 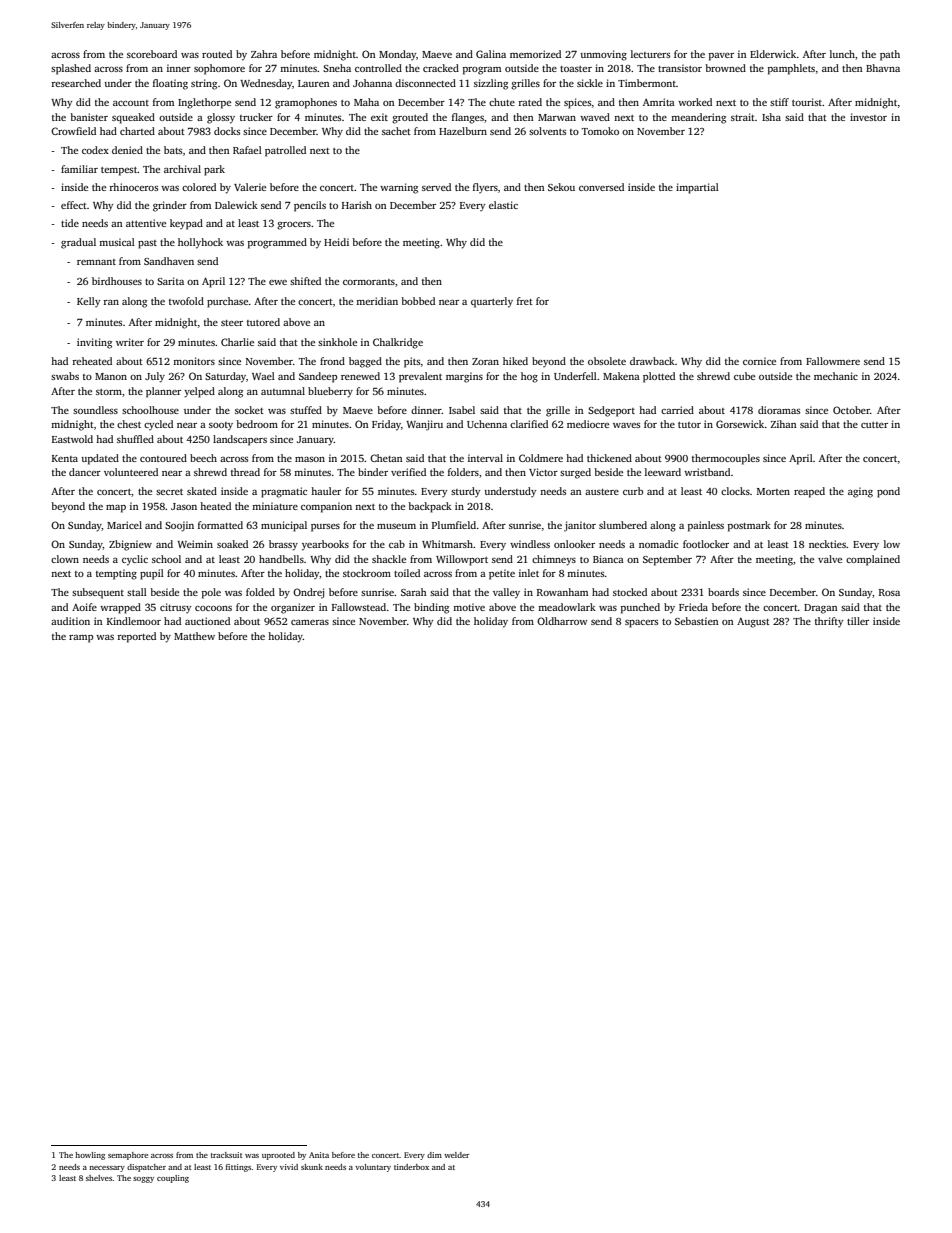 What do you see at coordinates (310, 622) in the image?
I see `cameras` at bounding box center [310, 622].
